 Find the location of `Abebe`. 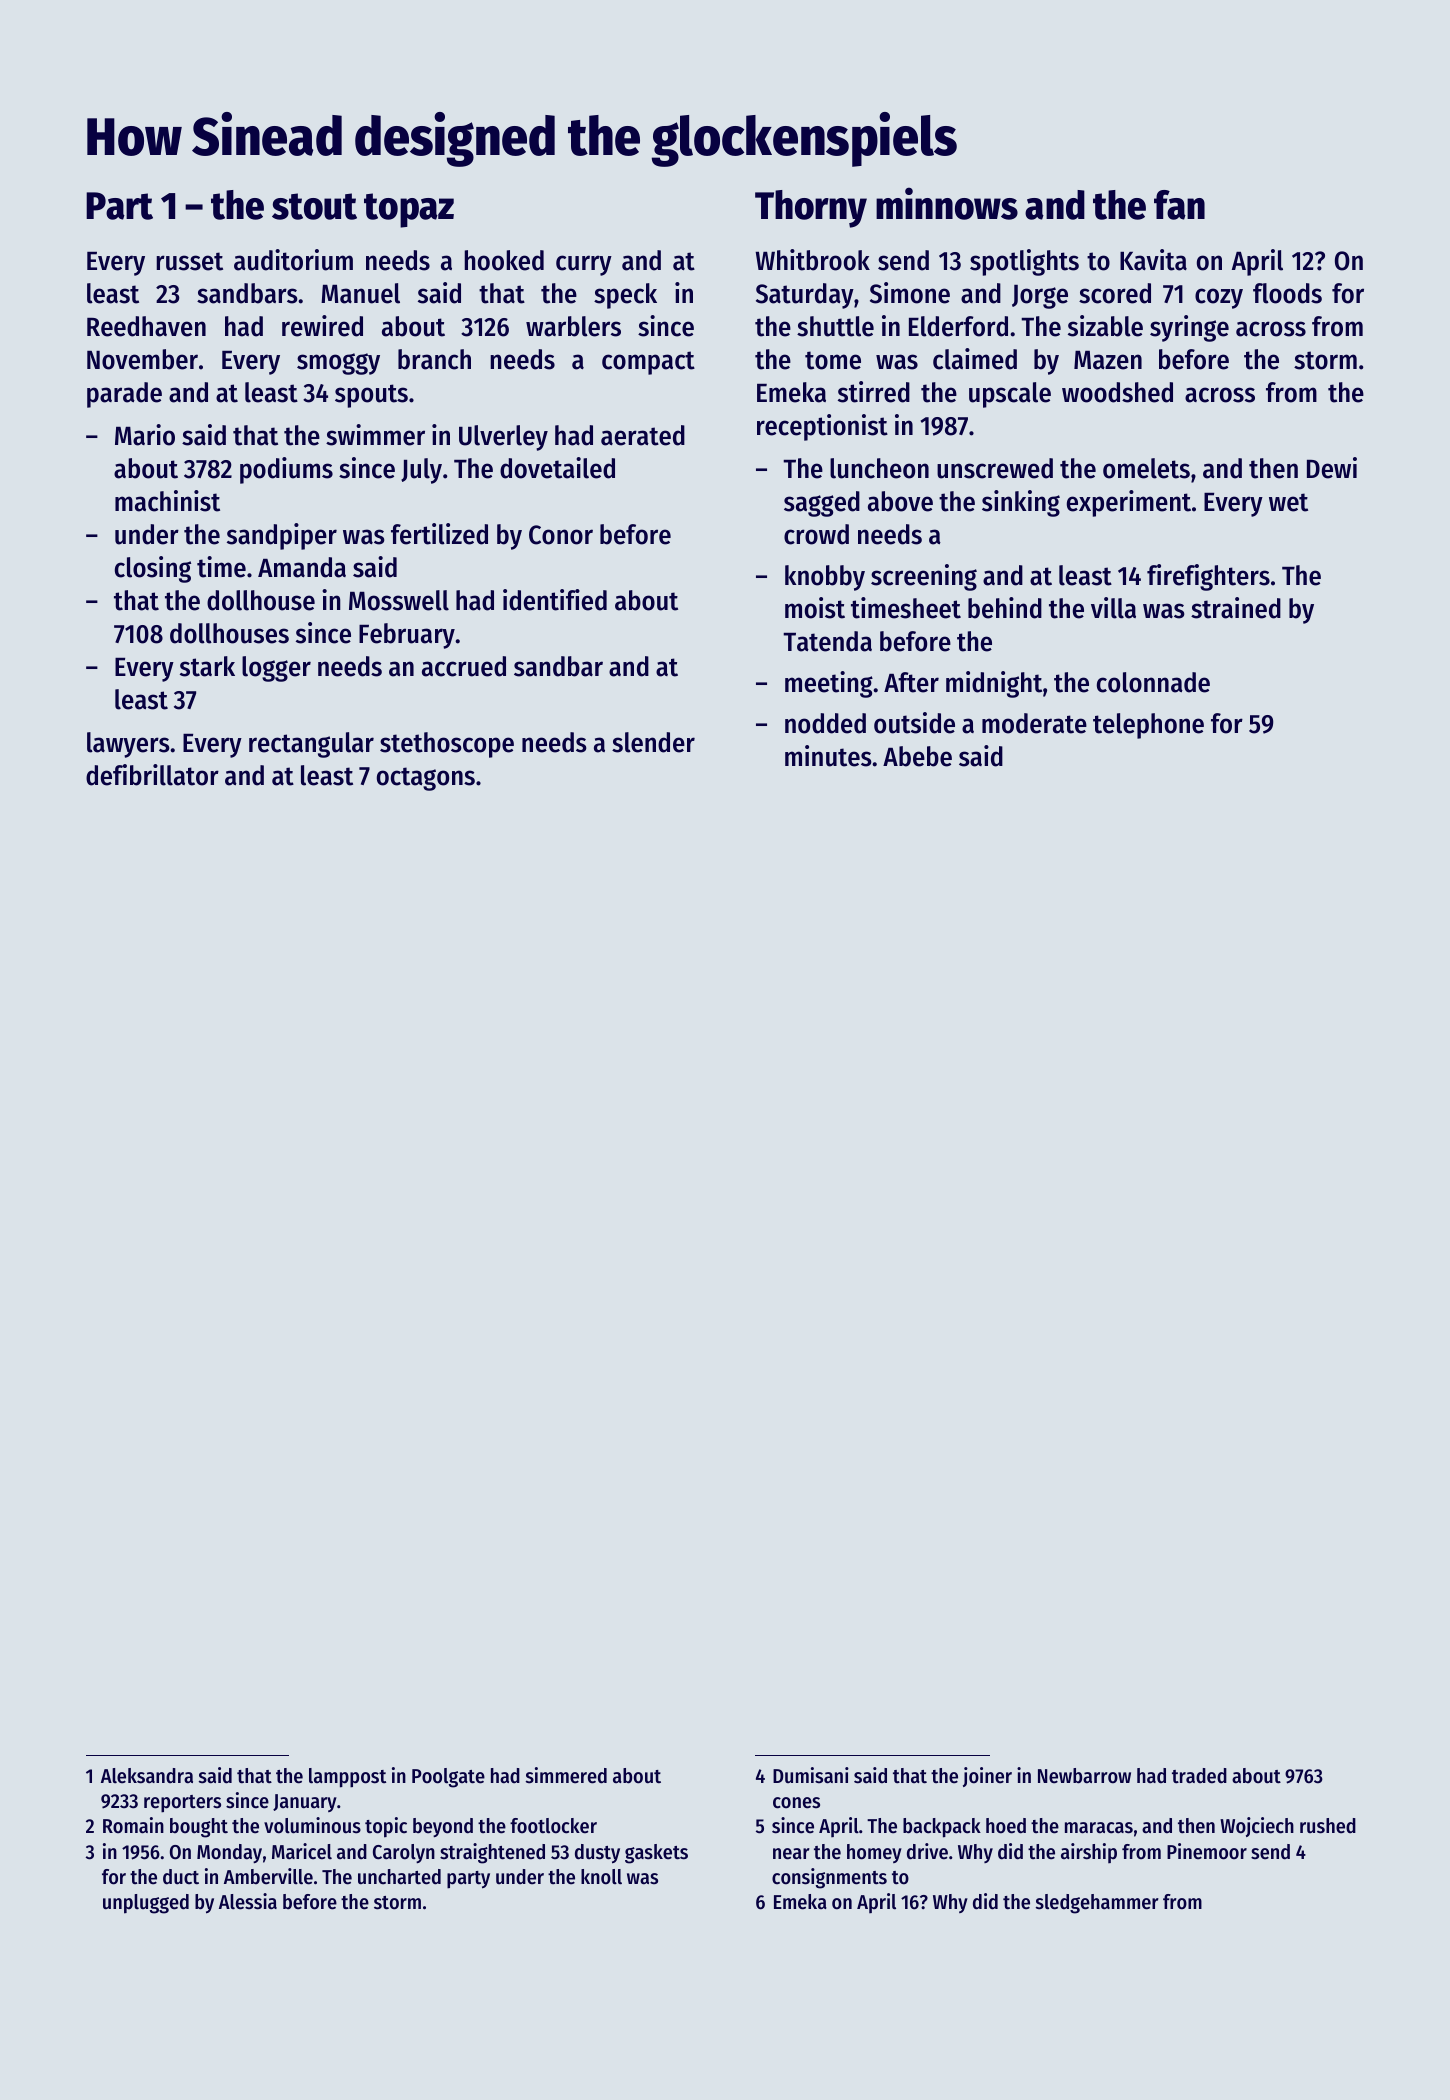

Abebe is located at coordinates (917, 756).
